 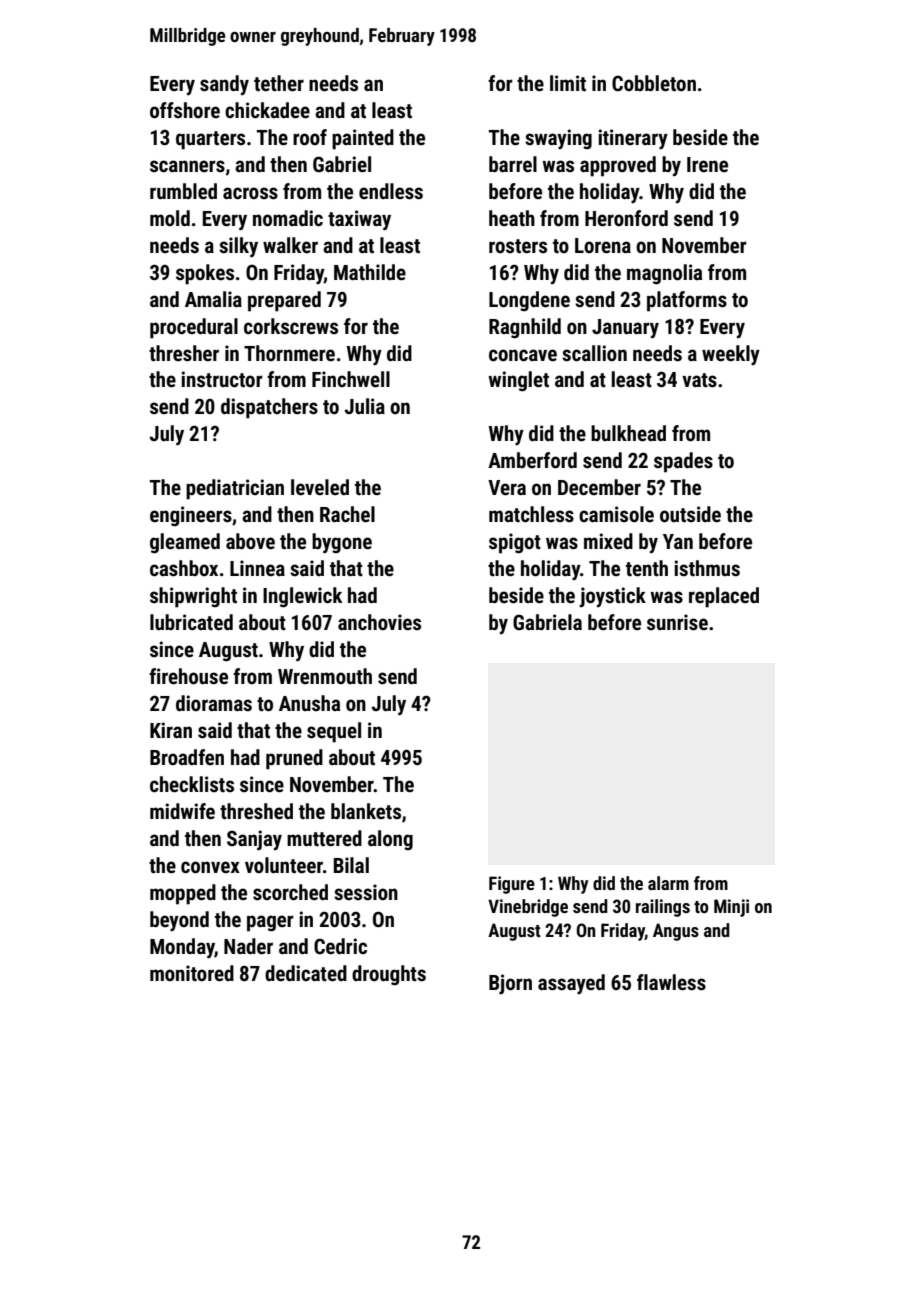 What do you see at coordinates (379, 622) in the image?
I see `anchovies` at bounding box center [379, 622].
